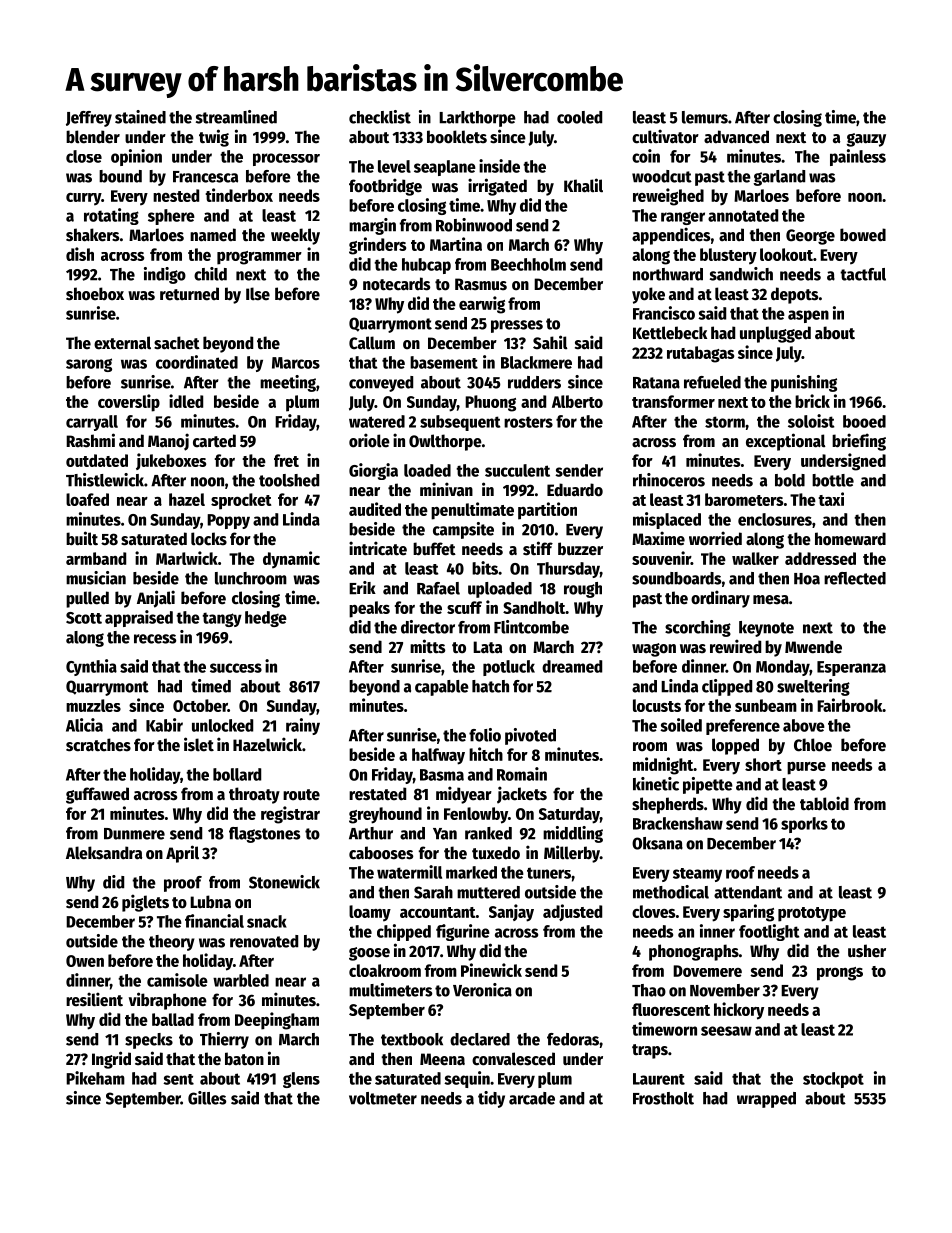  What do you see at coordinates (669, 480) in the document?
I see `rhinoceros` at bounding box center [669, 480].
